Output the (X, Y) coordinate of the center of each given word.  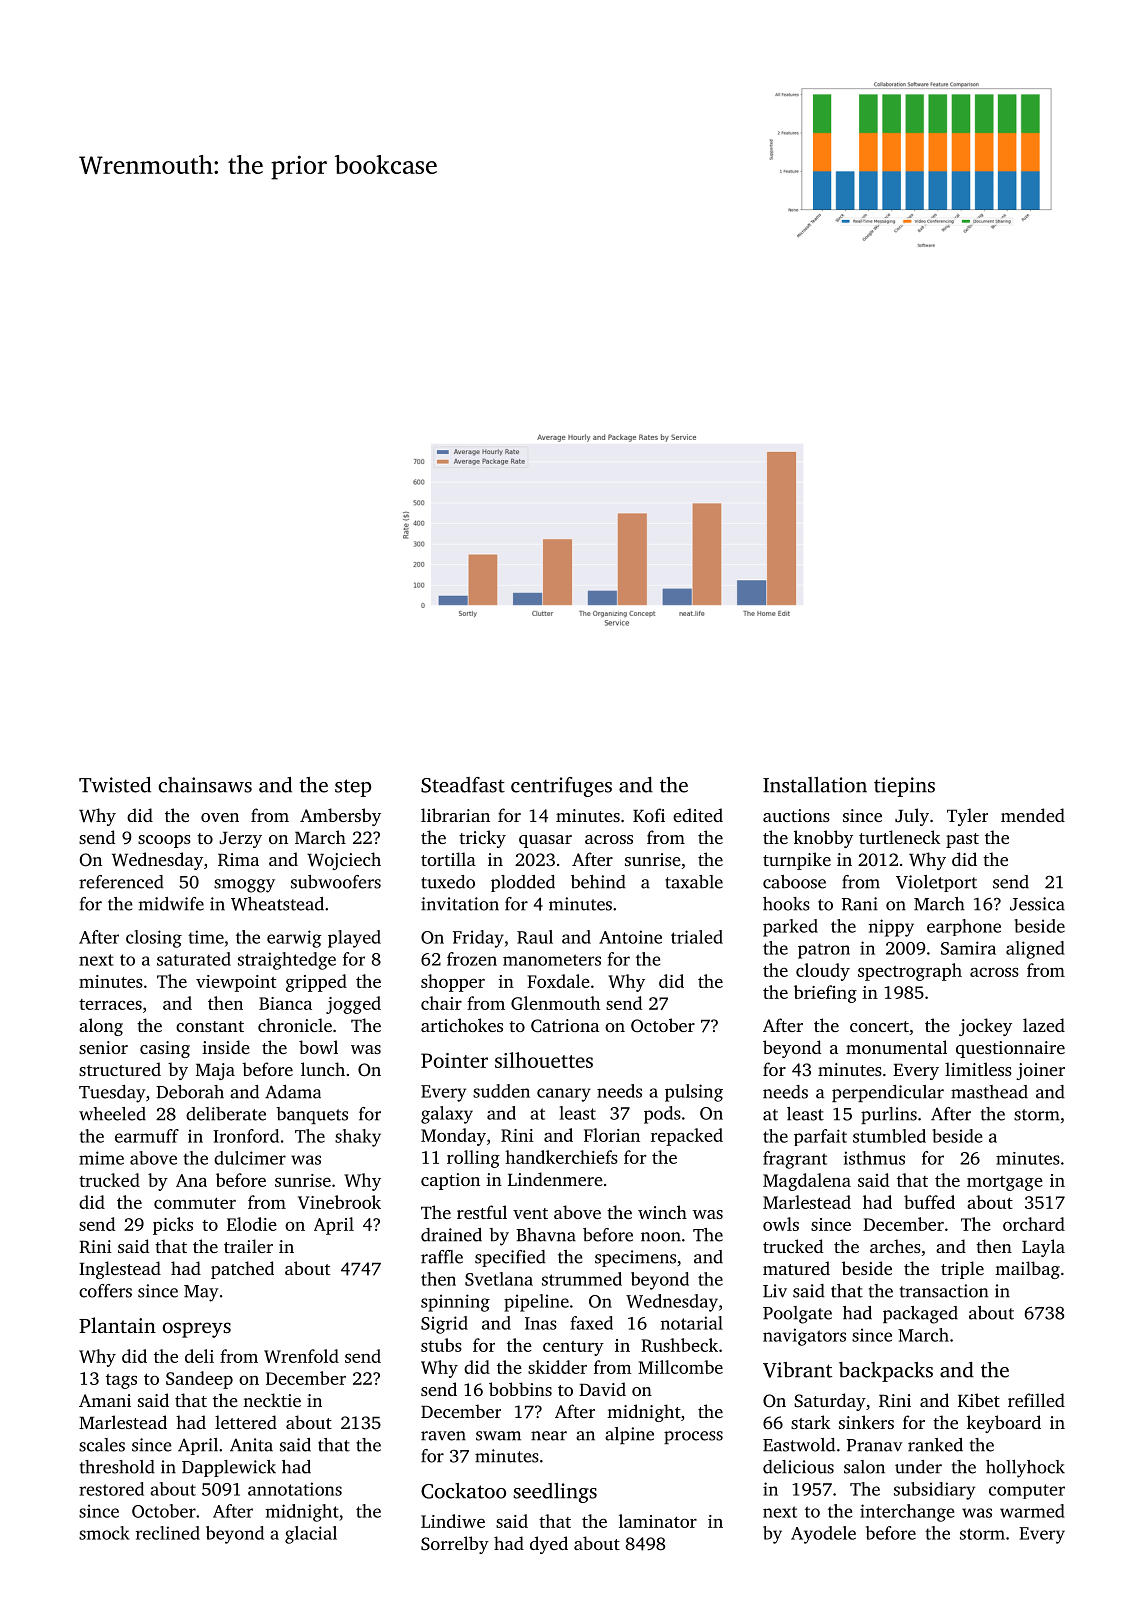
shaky (358, 1138)
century (573, 1348)
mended (1033, 815)
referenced (121, 882)
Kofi (649, 815)
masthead (989, 1092)
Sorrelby (455, 1545)
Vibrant (797, 1370)
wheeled (112, 1114)
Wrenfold (301, 1356)
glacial (311, 1535)
